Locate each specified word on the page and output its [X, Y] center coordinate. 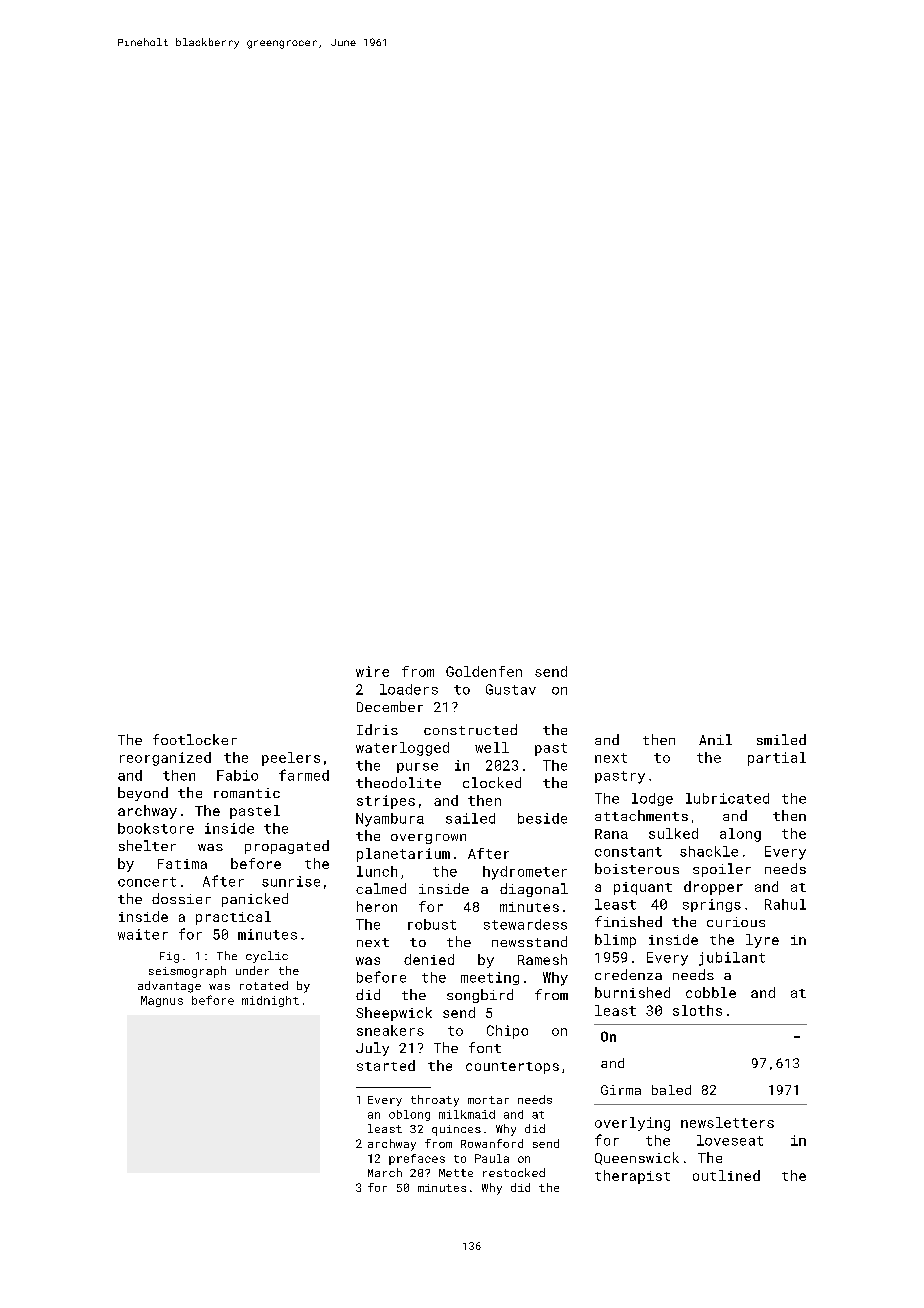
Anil [715, 739]
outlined [726, 1175]
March [385, 1172]
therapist [632, 1177]
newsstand [529, 941]
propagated [287, 847]
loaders [409, 689]
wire [372, 671]
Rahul [785, 904]
